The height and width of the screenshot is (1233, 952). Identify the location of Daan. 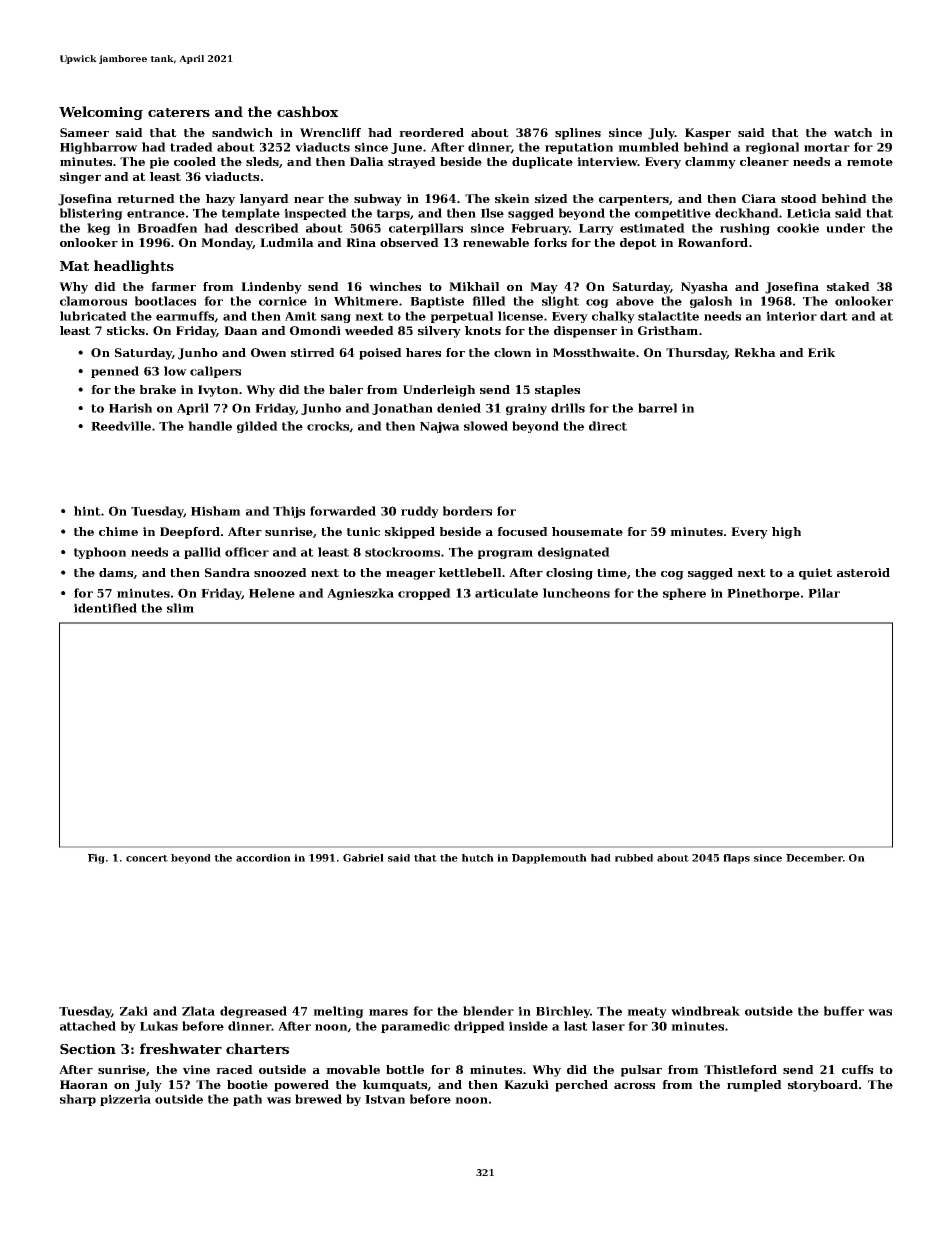
(240, 330).
